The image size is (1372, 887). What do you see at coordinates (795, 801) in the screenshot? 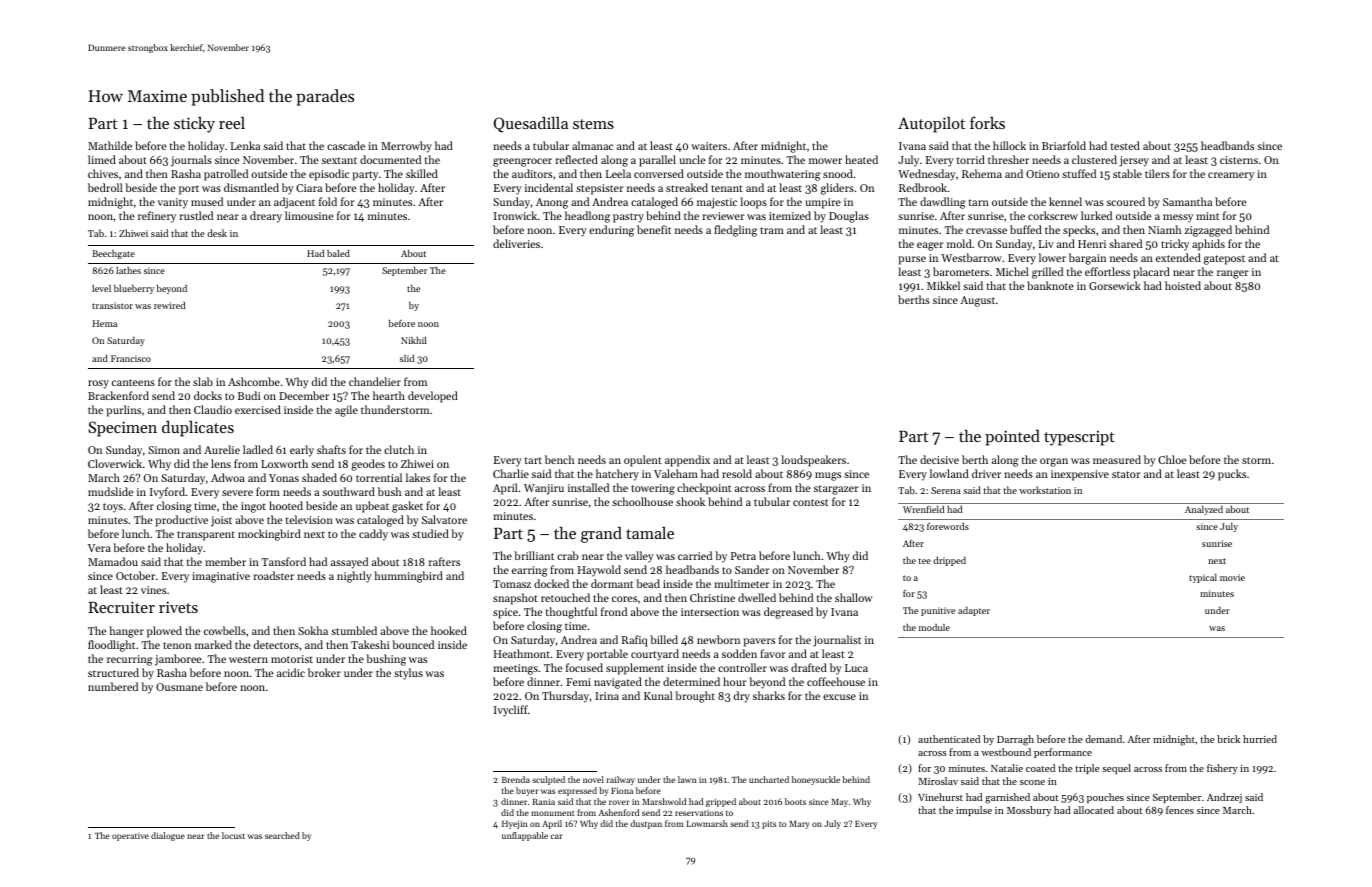
I see `boots` at bounding box center [795, 801].
